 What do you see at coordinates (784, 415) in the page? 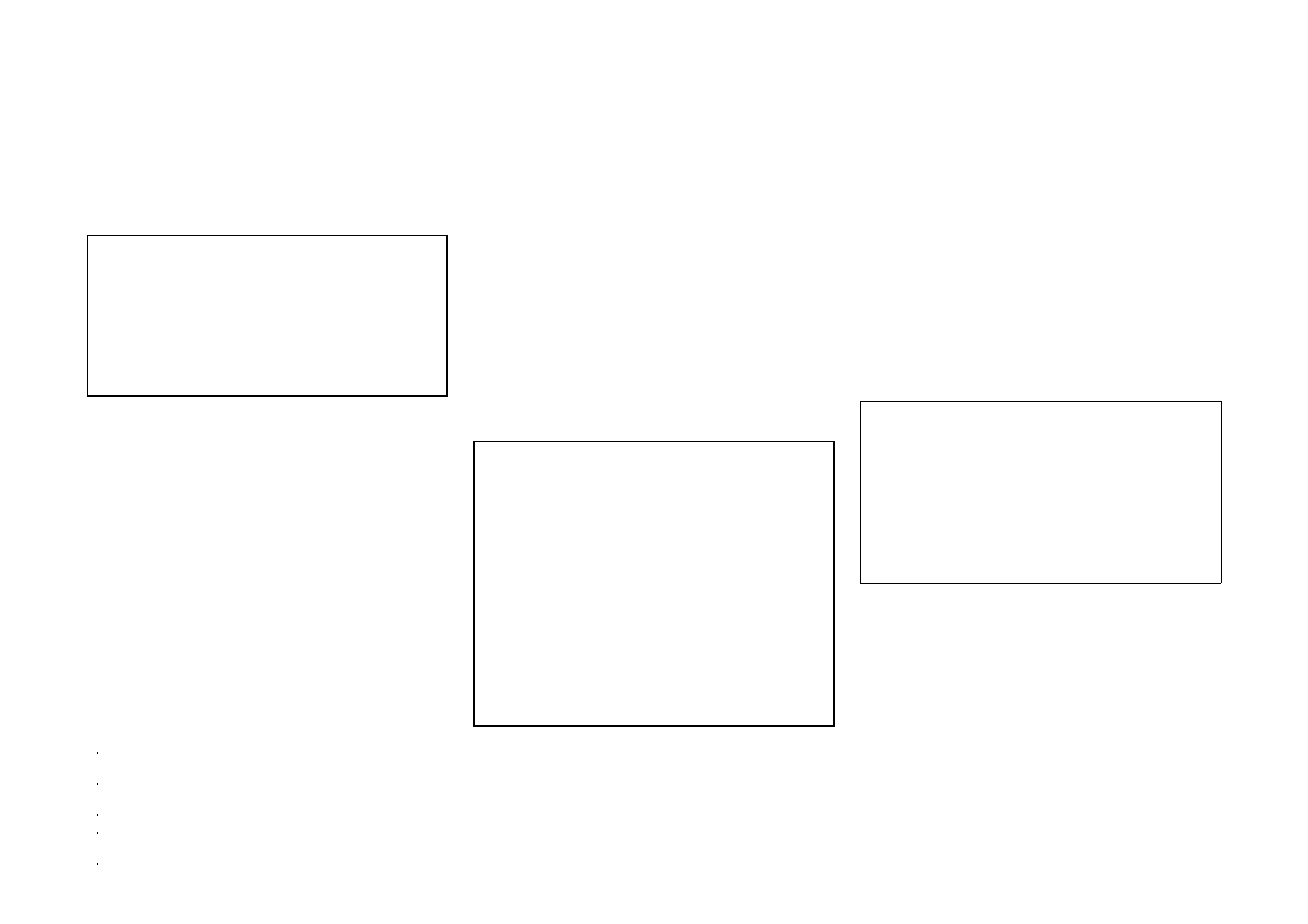
I see `beside` at bounding box center [784, 415].
